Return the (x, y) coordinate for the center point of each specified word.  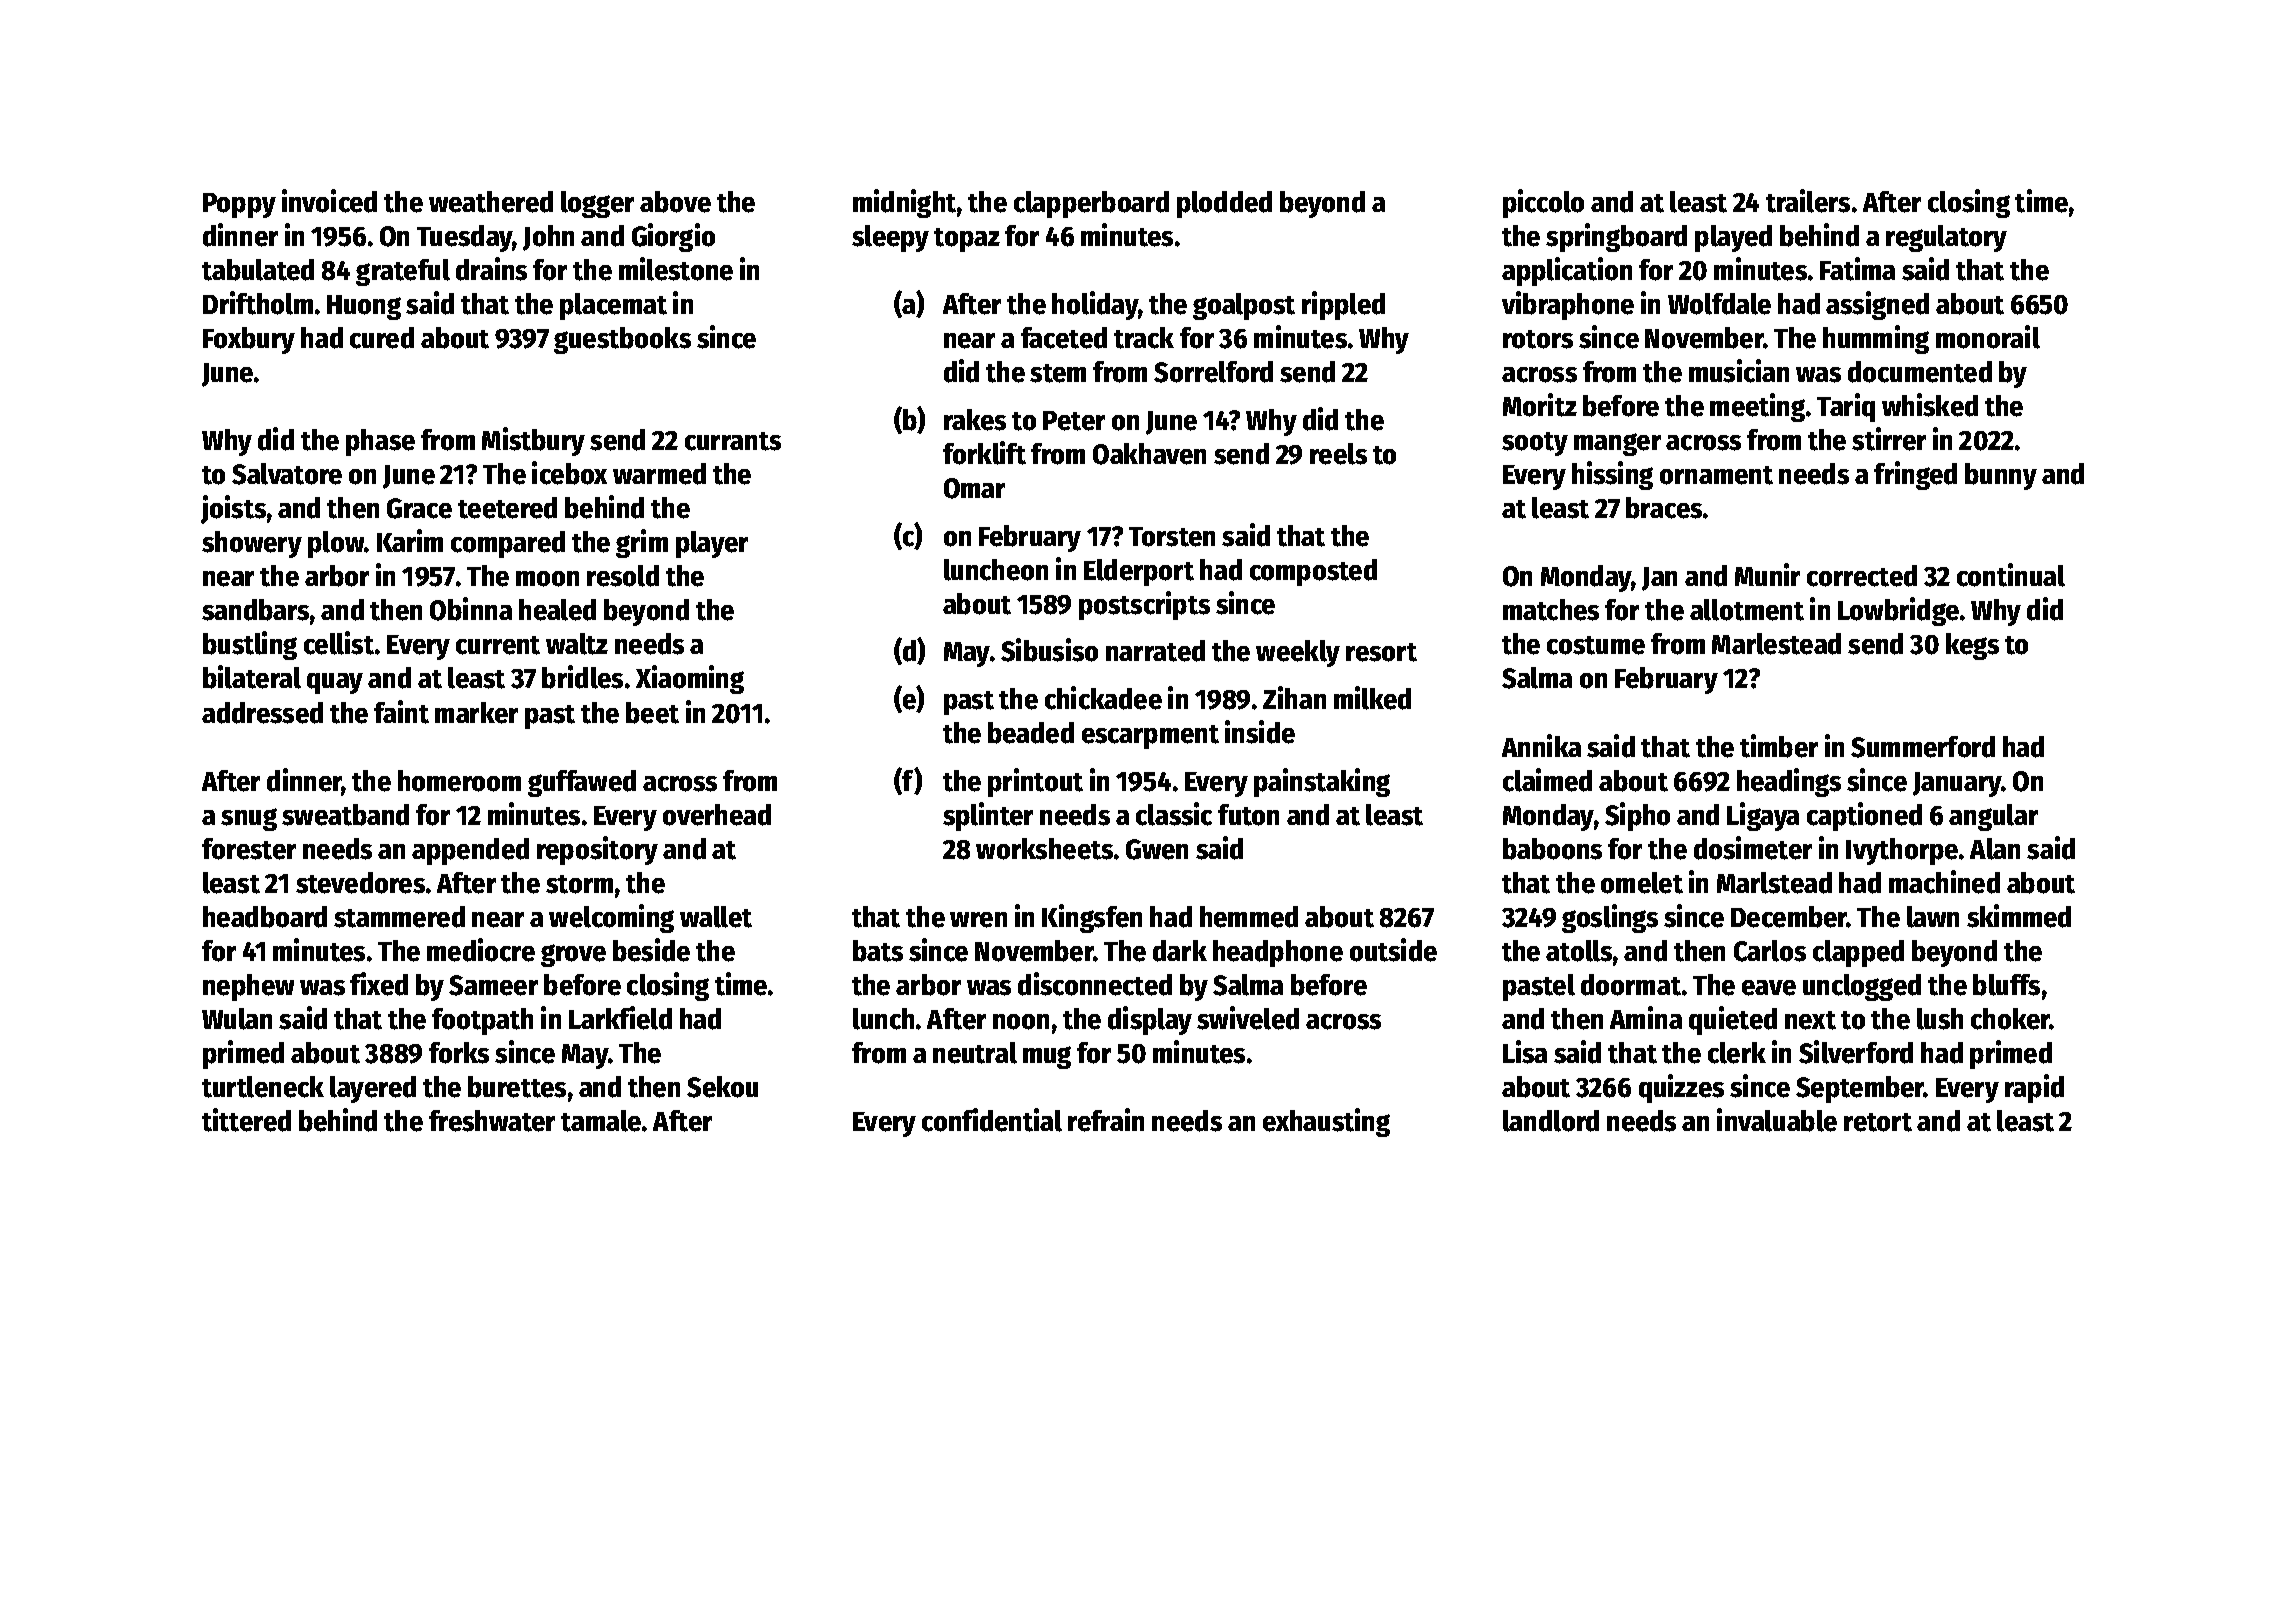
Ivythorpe (1902, 851)
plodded (1224, 204)
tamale (601, 1121)
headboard (265, 917)
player (712, 544)
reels (1338, 454)
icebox (569, 473)
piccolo (1543, 203)
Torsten (1172, 537)
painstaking (1322, 782)
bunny (2001, 476)
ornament (1716, 475)
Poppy (239, 205)
